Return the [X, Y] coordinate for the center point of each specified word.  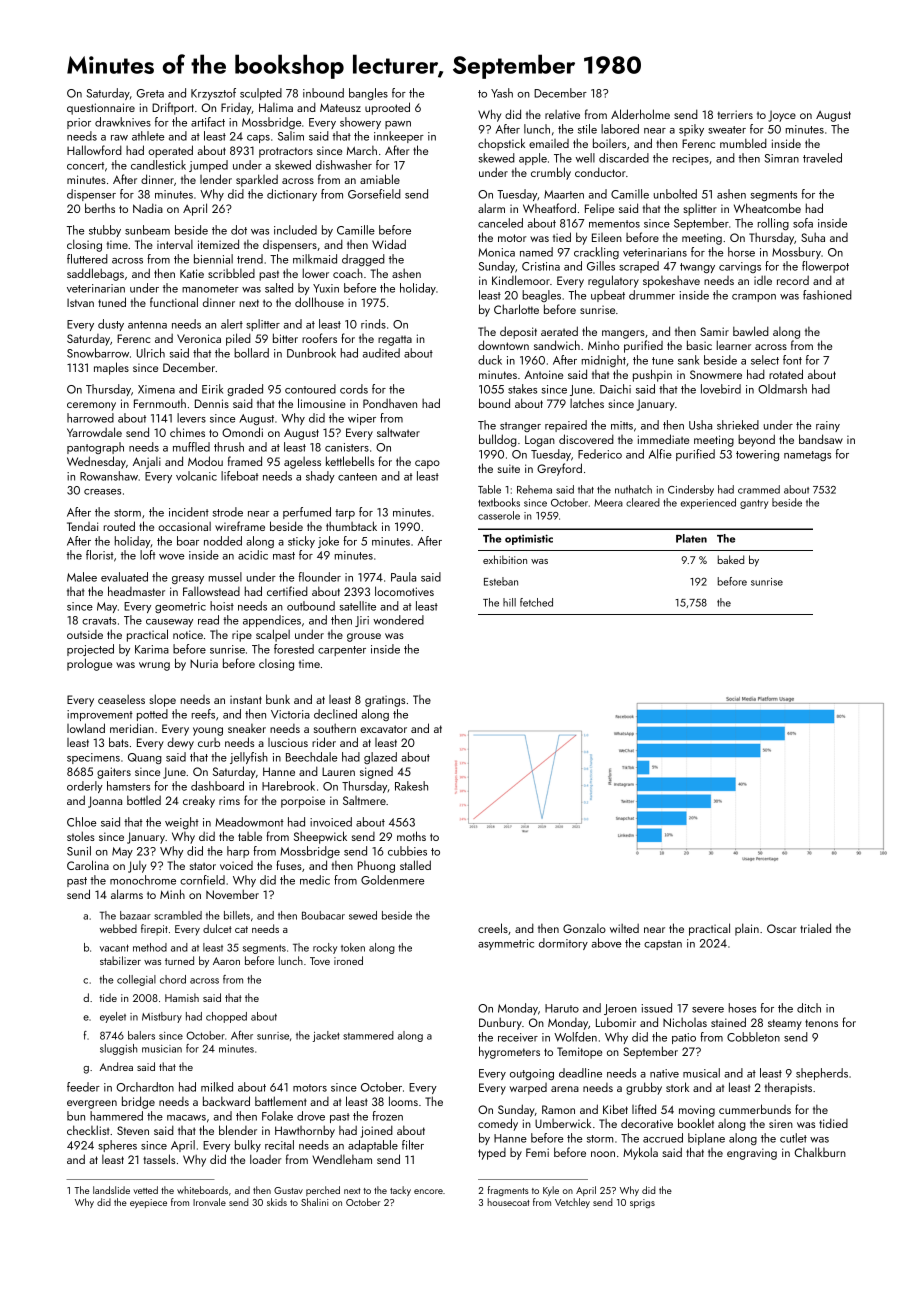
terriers [735, 114]
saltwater [398, 432]
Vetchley [572, 1203]
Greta [150, 93]
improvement [100, 715]
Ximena [156, 389]
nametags [807, 456]
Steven [133, 1130]
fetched [536, 602]
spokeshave [671, 282]
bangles [368, 94]
